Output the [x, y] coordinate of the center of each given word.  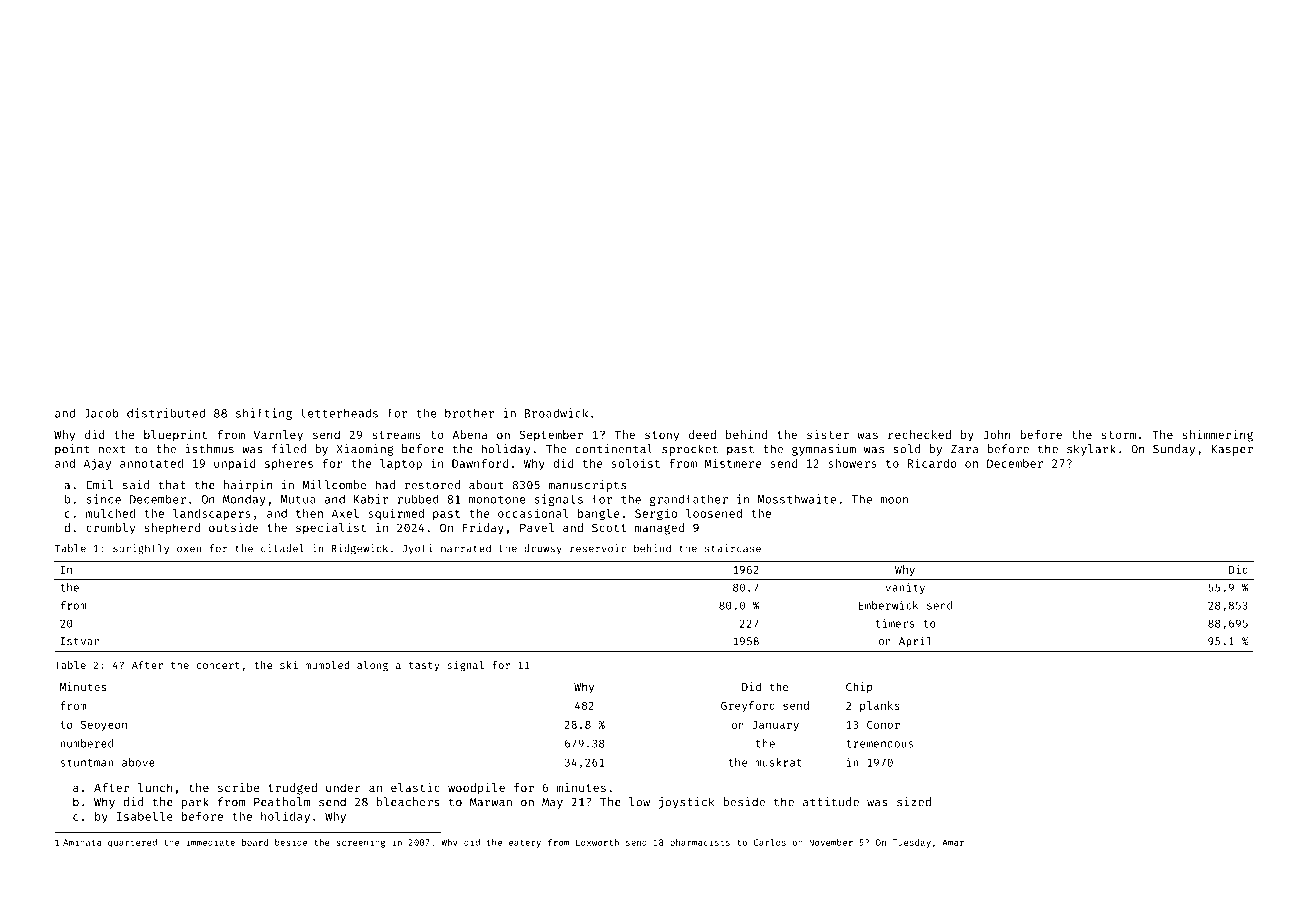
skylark [1091, 450]
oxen [189, 549]
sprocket [690, 450]
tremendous [879, 743]
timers [895, 623]
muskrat [778, 762]
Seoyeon [104, 726]
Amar [953, 842]
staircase [733, 548]
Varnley [278, 436]
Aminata [82, 842]
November [831, 842]
